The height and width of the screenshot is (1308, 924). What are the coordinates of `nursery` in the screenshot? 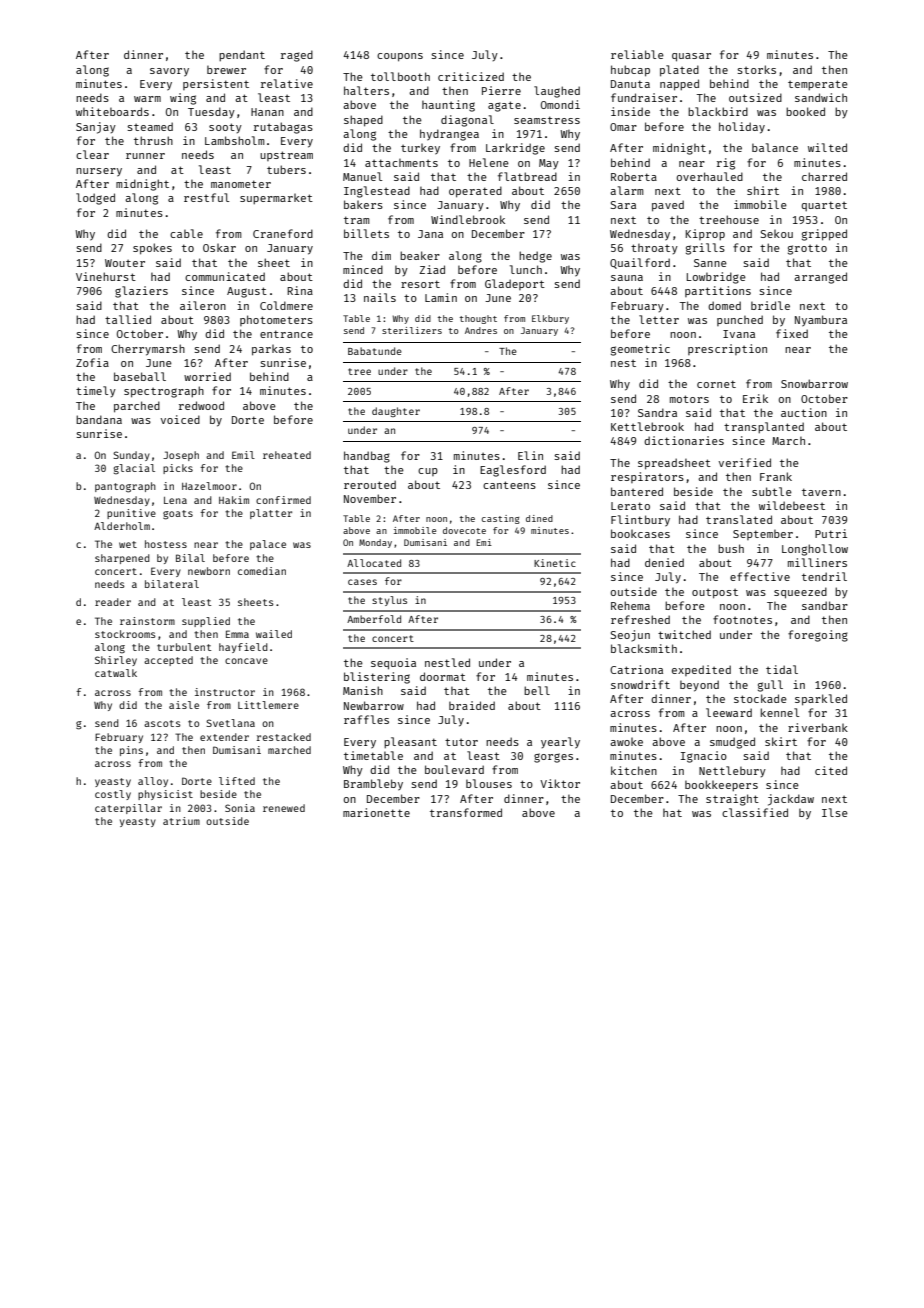 It's located at (99, 172).
